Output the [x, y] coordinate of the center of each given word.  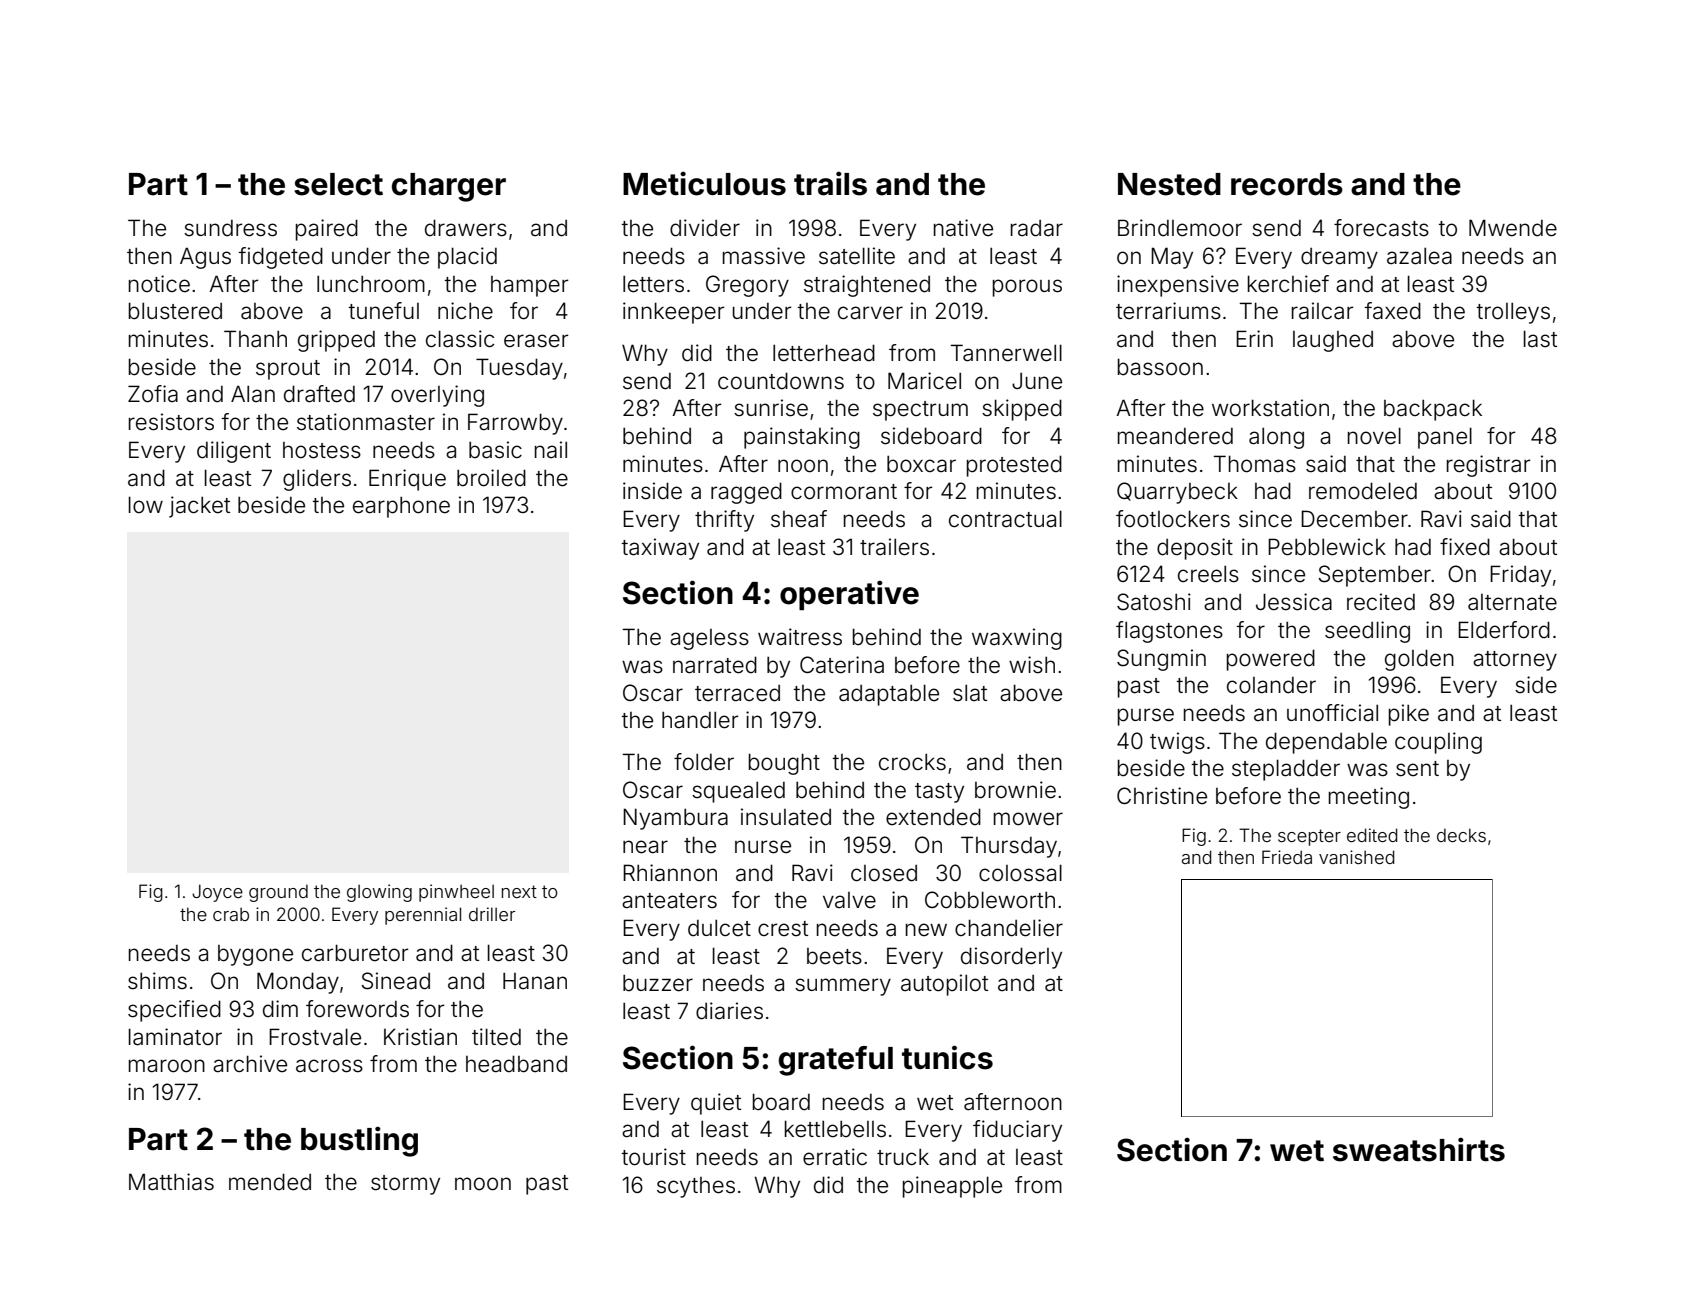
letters [653, 284]
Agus [205, 258]
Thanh [255, 339]
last [1540, 339]
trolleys [1513, 313]
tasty [939, 793]
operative [849, 595]
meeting [1369, 798]
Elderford [1504, 630]
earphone [401, 507]
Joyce [217, 893]
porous [1027, 288]
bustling [359, 1141]
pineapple [952, 1187]
